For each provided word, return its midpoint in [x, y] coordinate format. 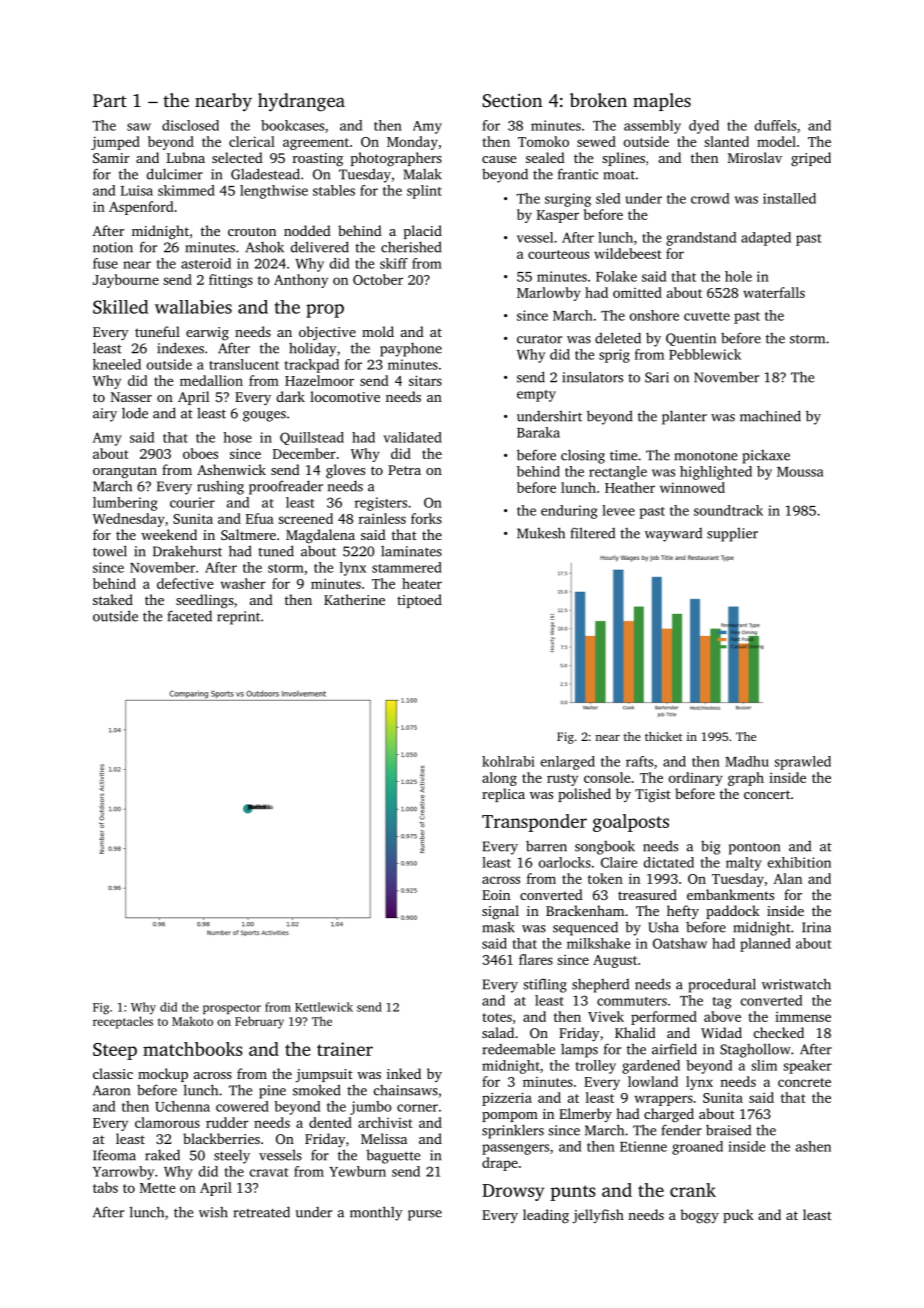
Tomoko [543, 141]
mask [499, 927]
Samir [111, 158]
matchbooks [192, 1049]
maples [662, 102]
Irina [816, 927]
